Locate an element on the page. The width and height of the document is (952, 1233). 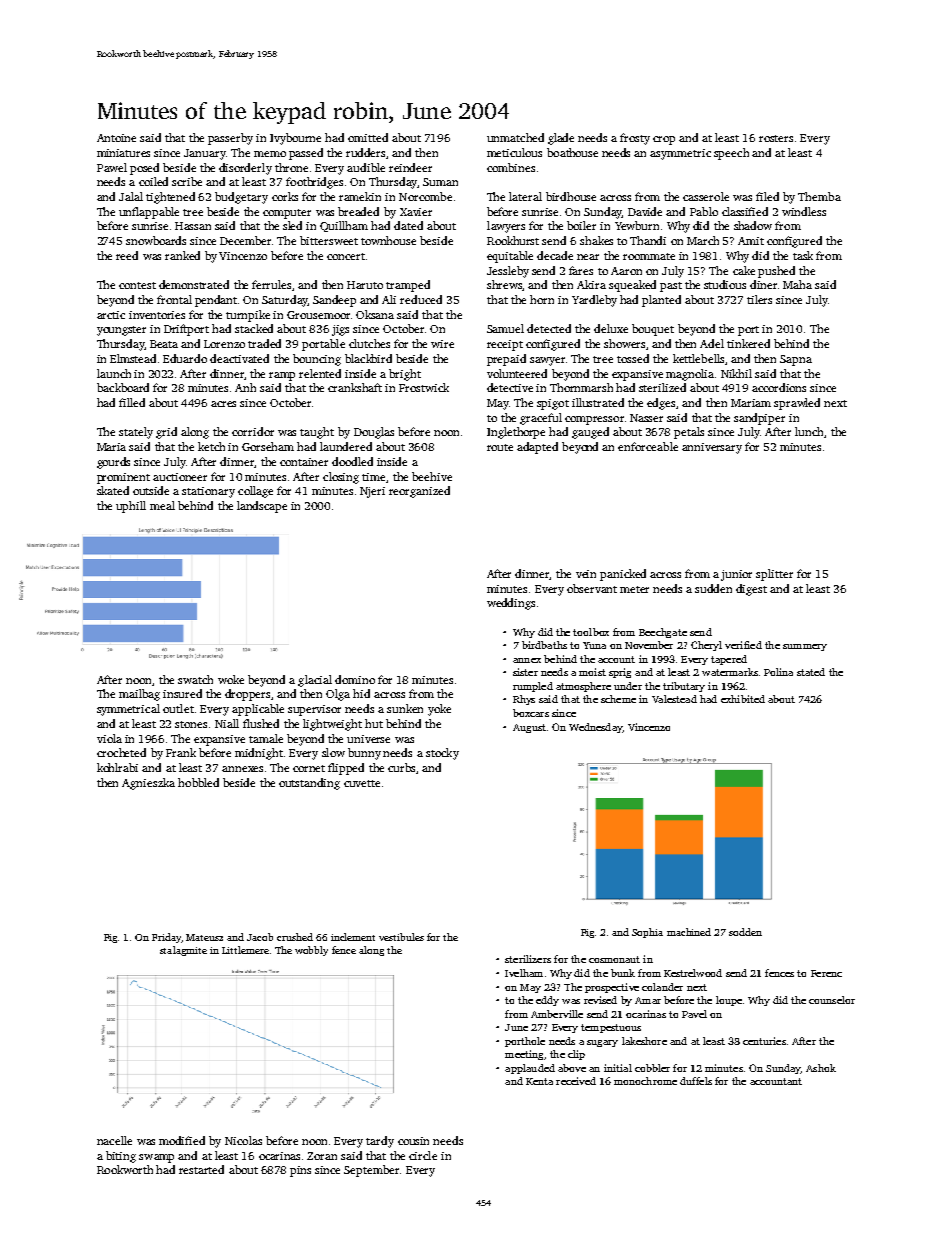
Antoine is located at coordinates (116, 138).
